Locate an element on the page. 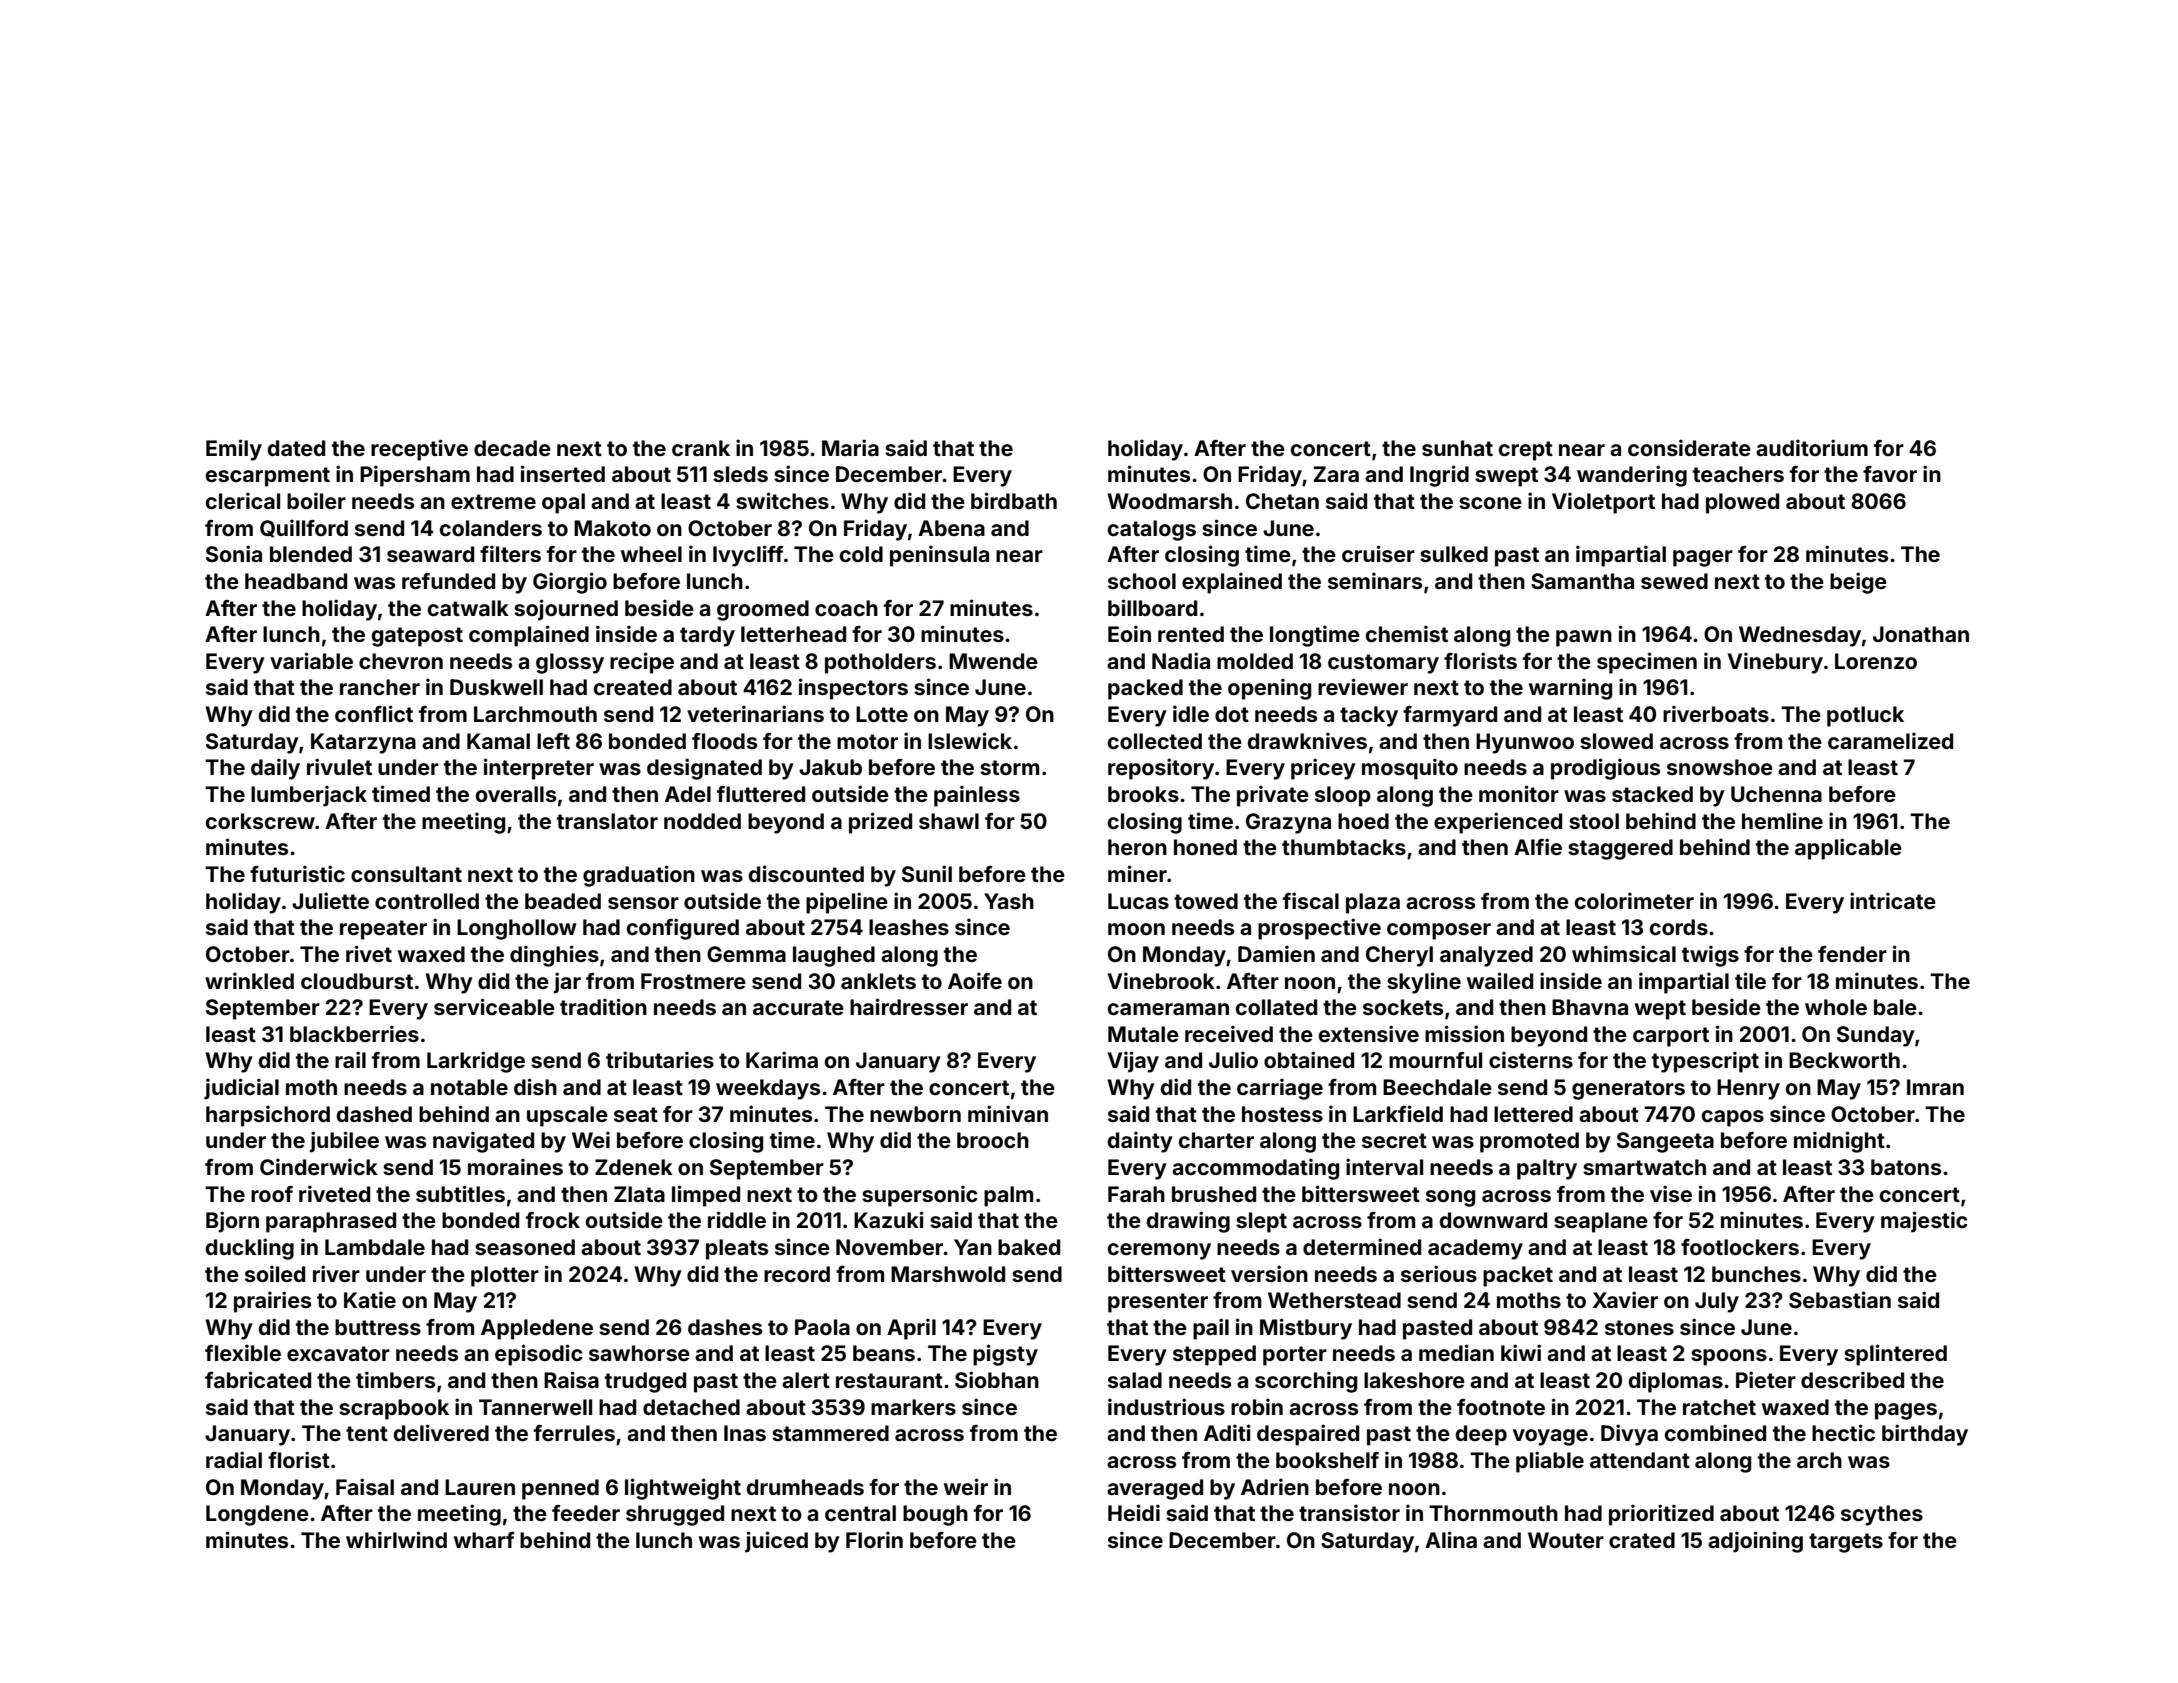 The image size is (2178, 1683). potluck is located at coordinates (1865, 716).
